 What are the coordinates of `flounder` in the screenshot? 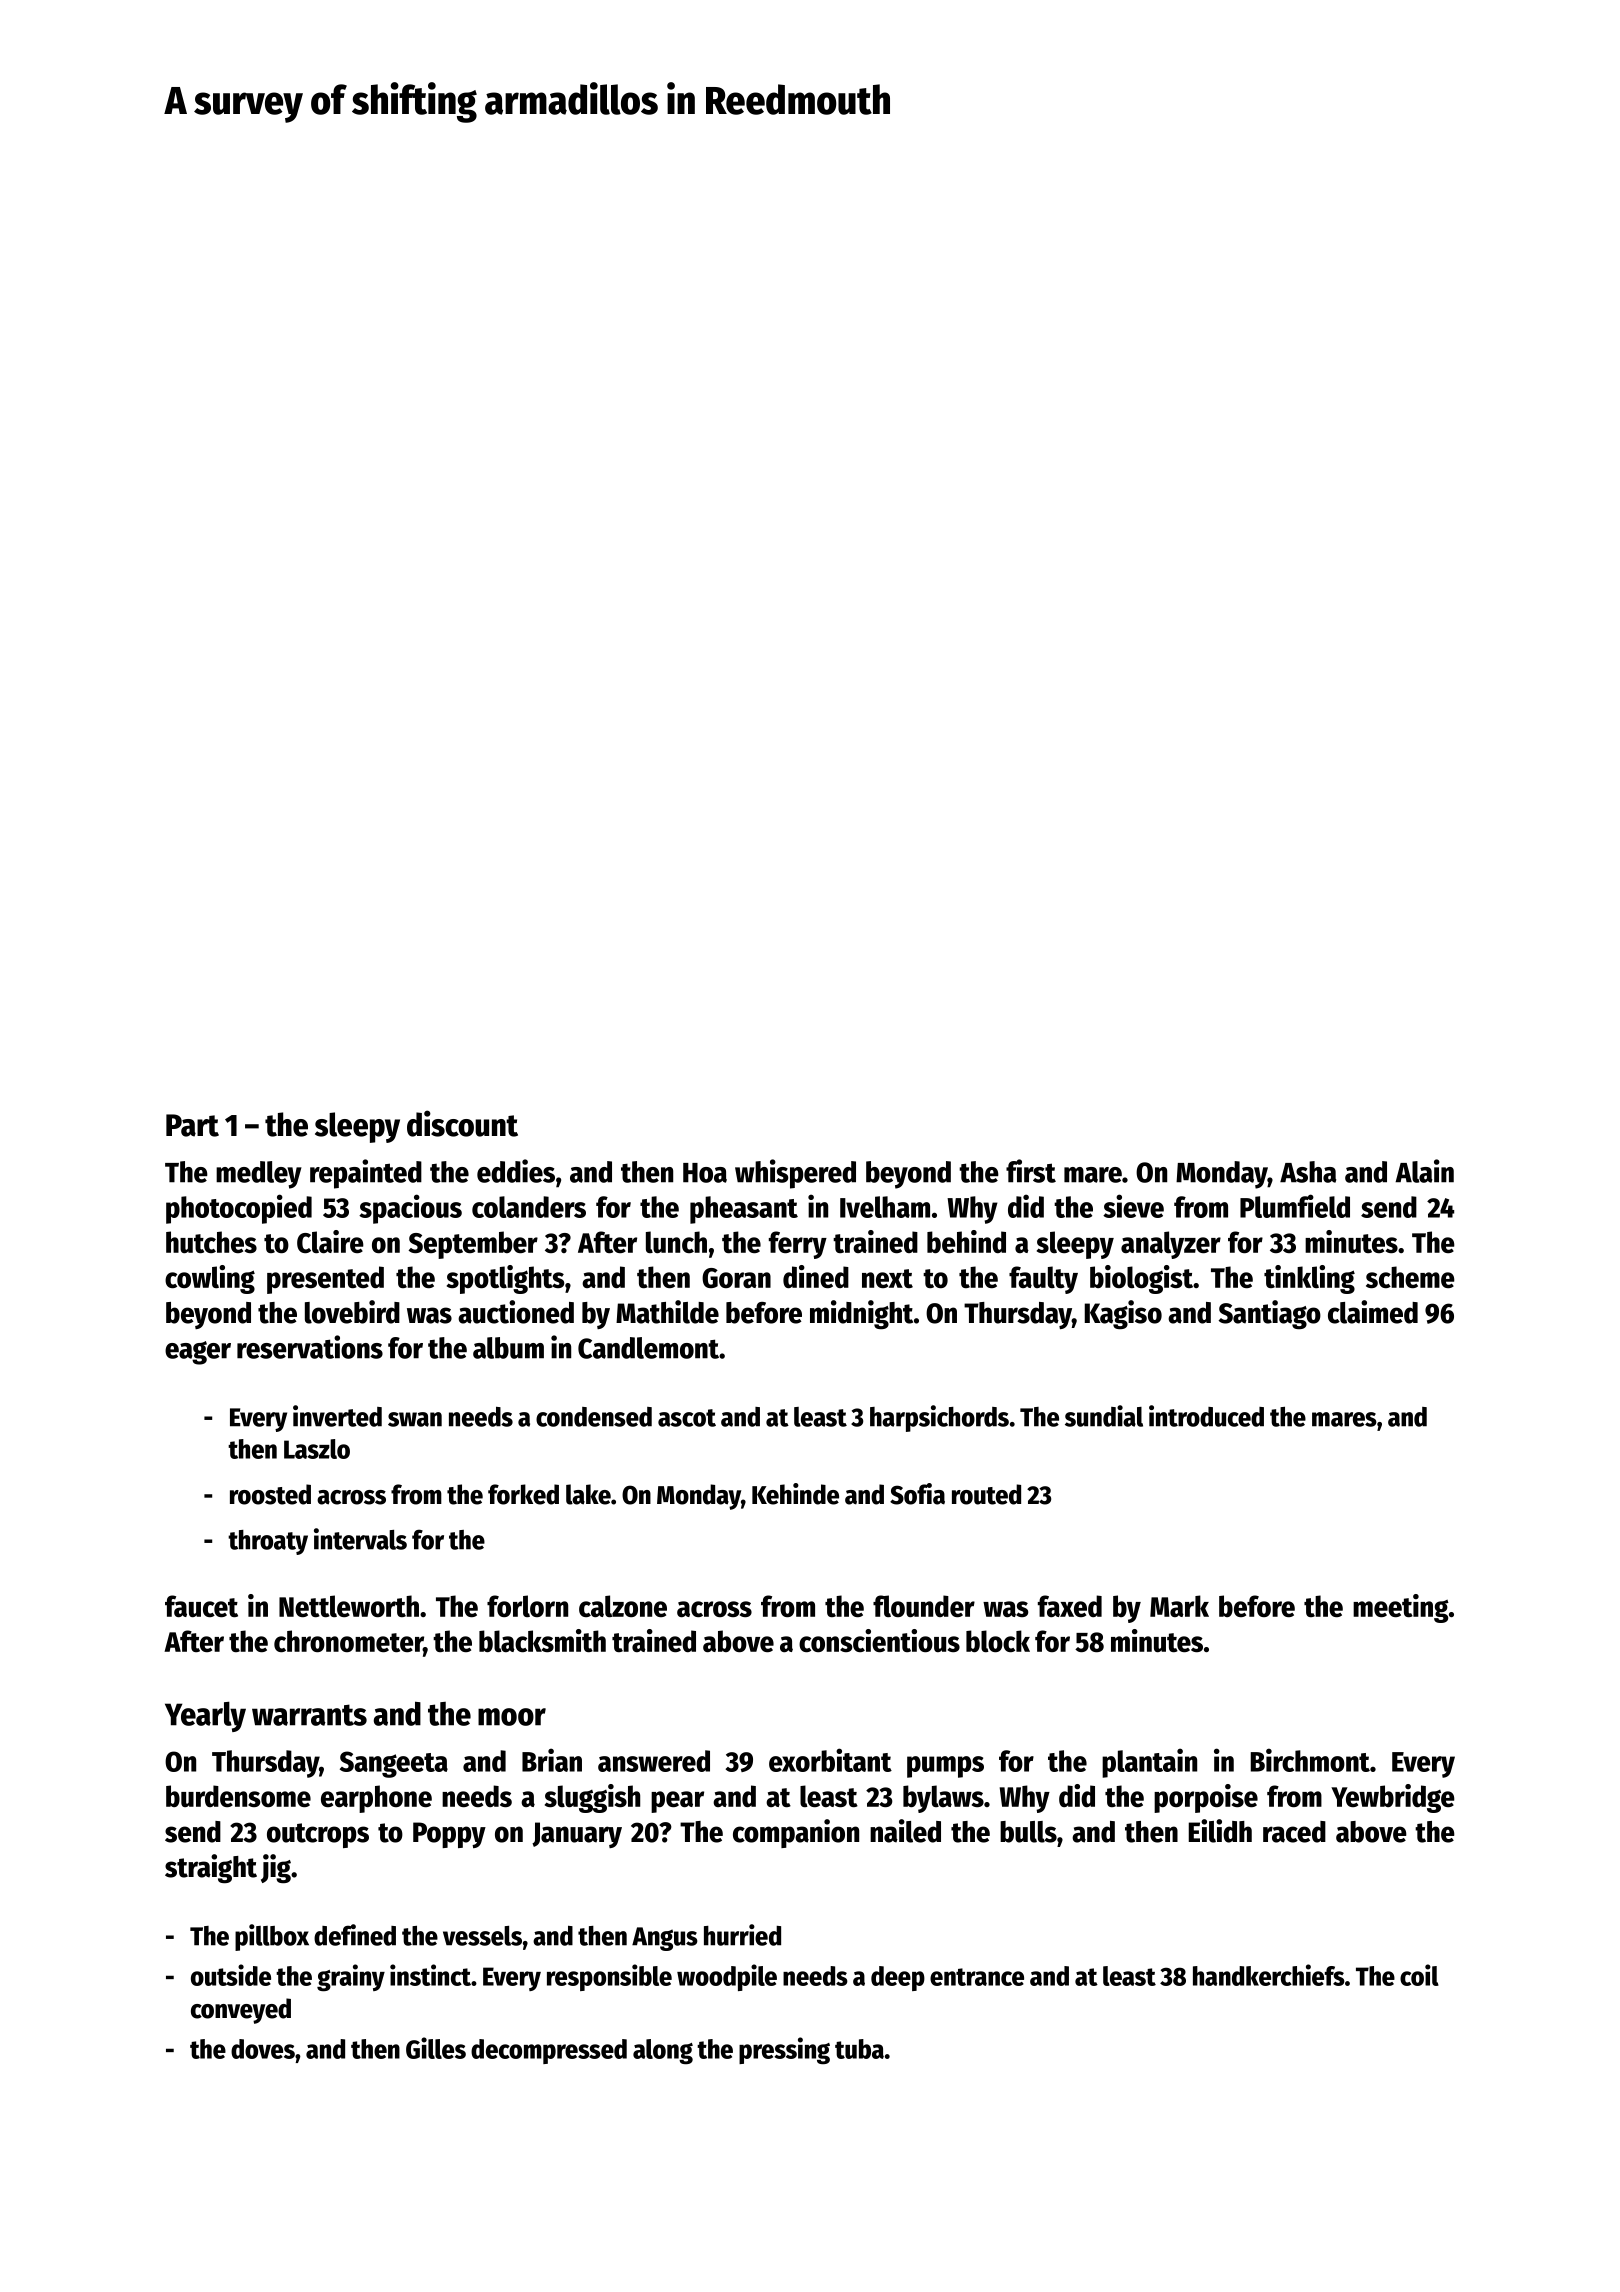 It's located at (924, 1606).
